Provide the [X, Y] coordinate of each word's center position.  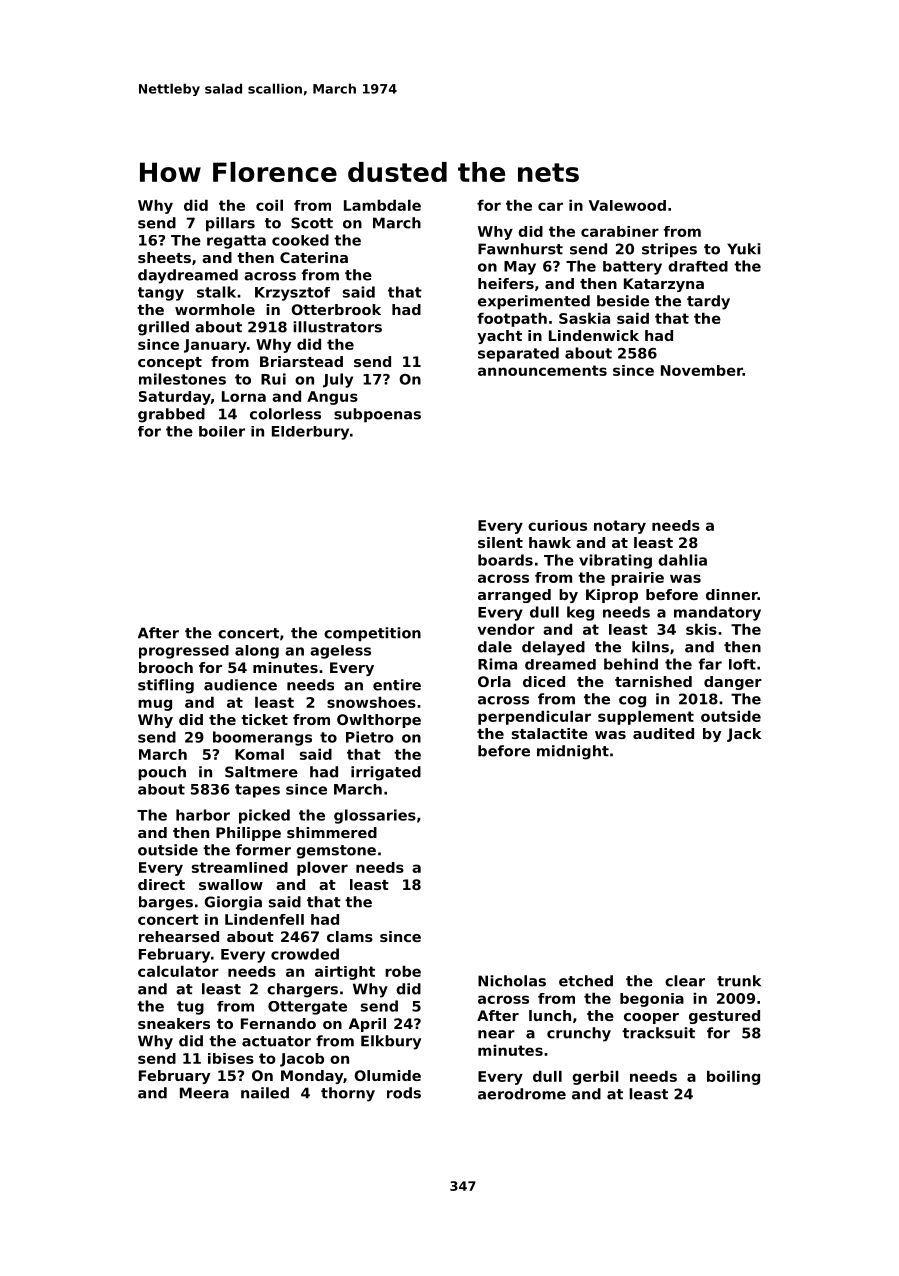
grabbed [171, 415]
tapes [257, 791]
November [702, 370]
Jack [744, 735]
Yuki [744, 249]
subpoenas [377, 415]
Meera [204, 1093]
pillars [230, 224]
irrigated [386, 773]
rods [404, 1093]
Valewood [627, 205]
